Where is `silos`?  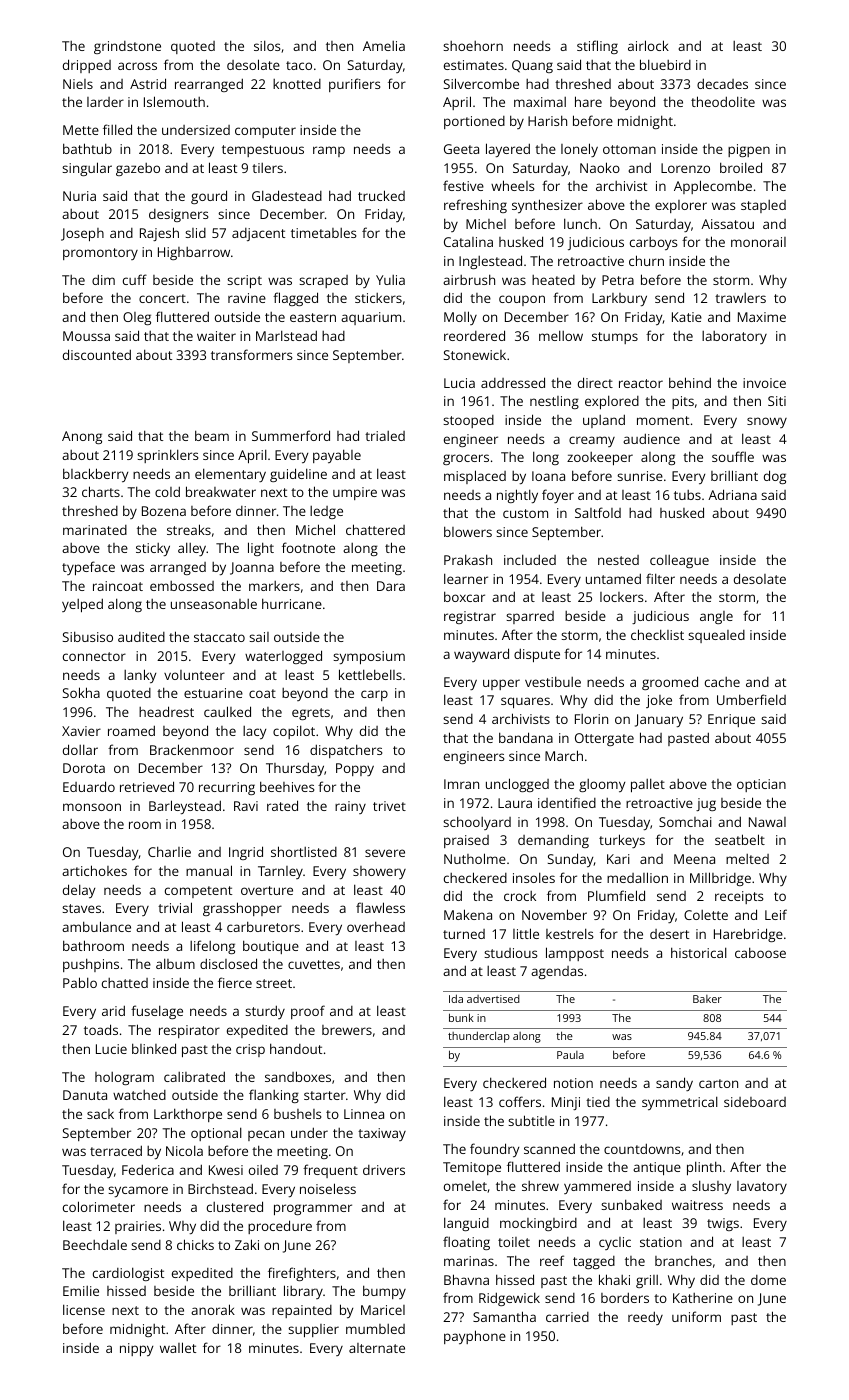
silos is located at coordinates (267, 45).
